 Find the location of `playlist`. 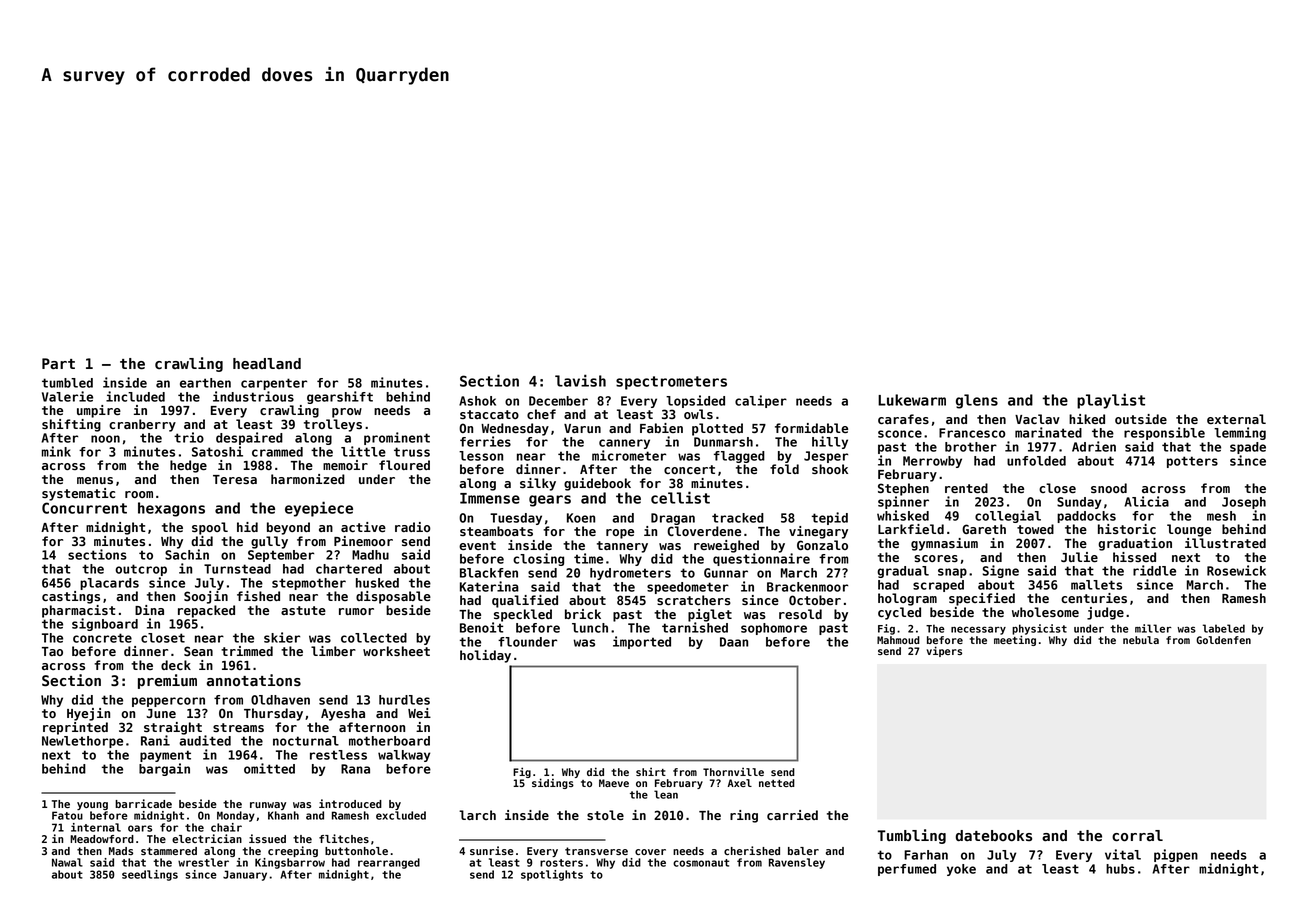

playlist is located at coordinates (1111, 401).
